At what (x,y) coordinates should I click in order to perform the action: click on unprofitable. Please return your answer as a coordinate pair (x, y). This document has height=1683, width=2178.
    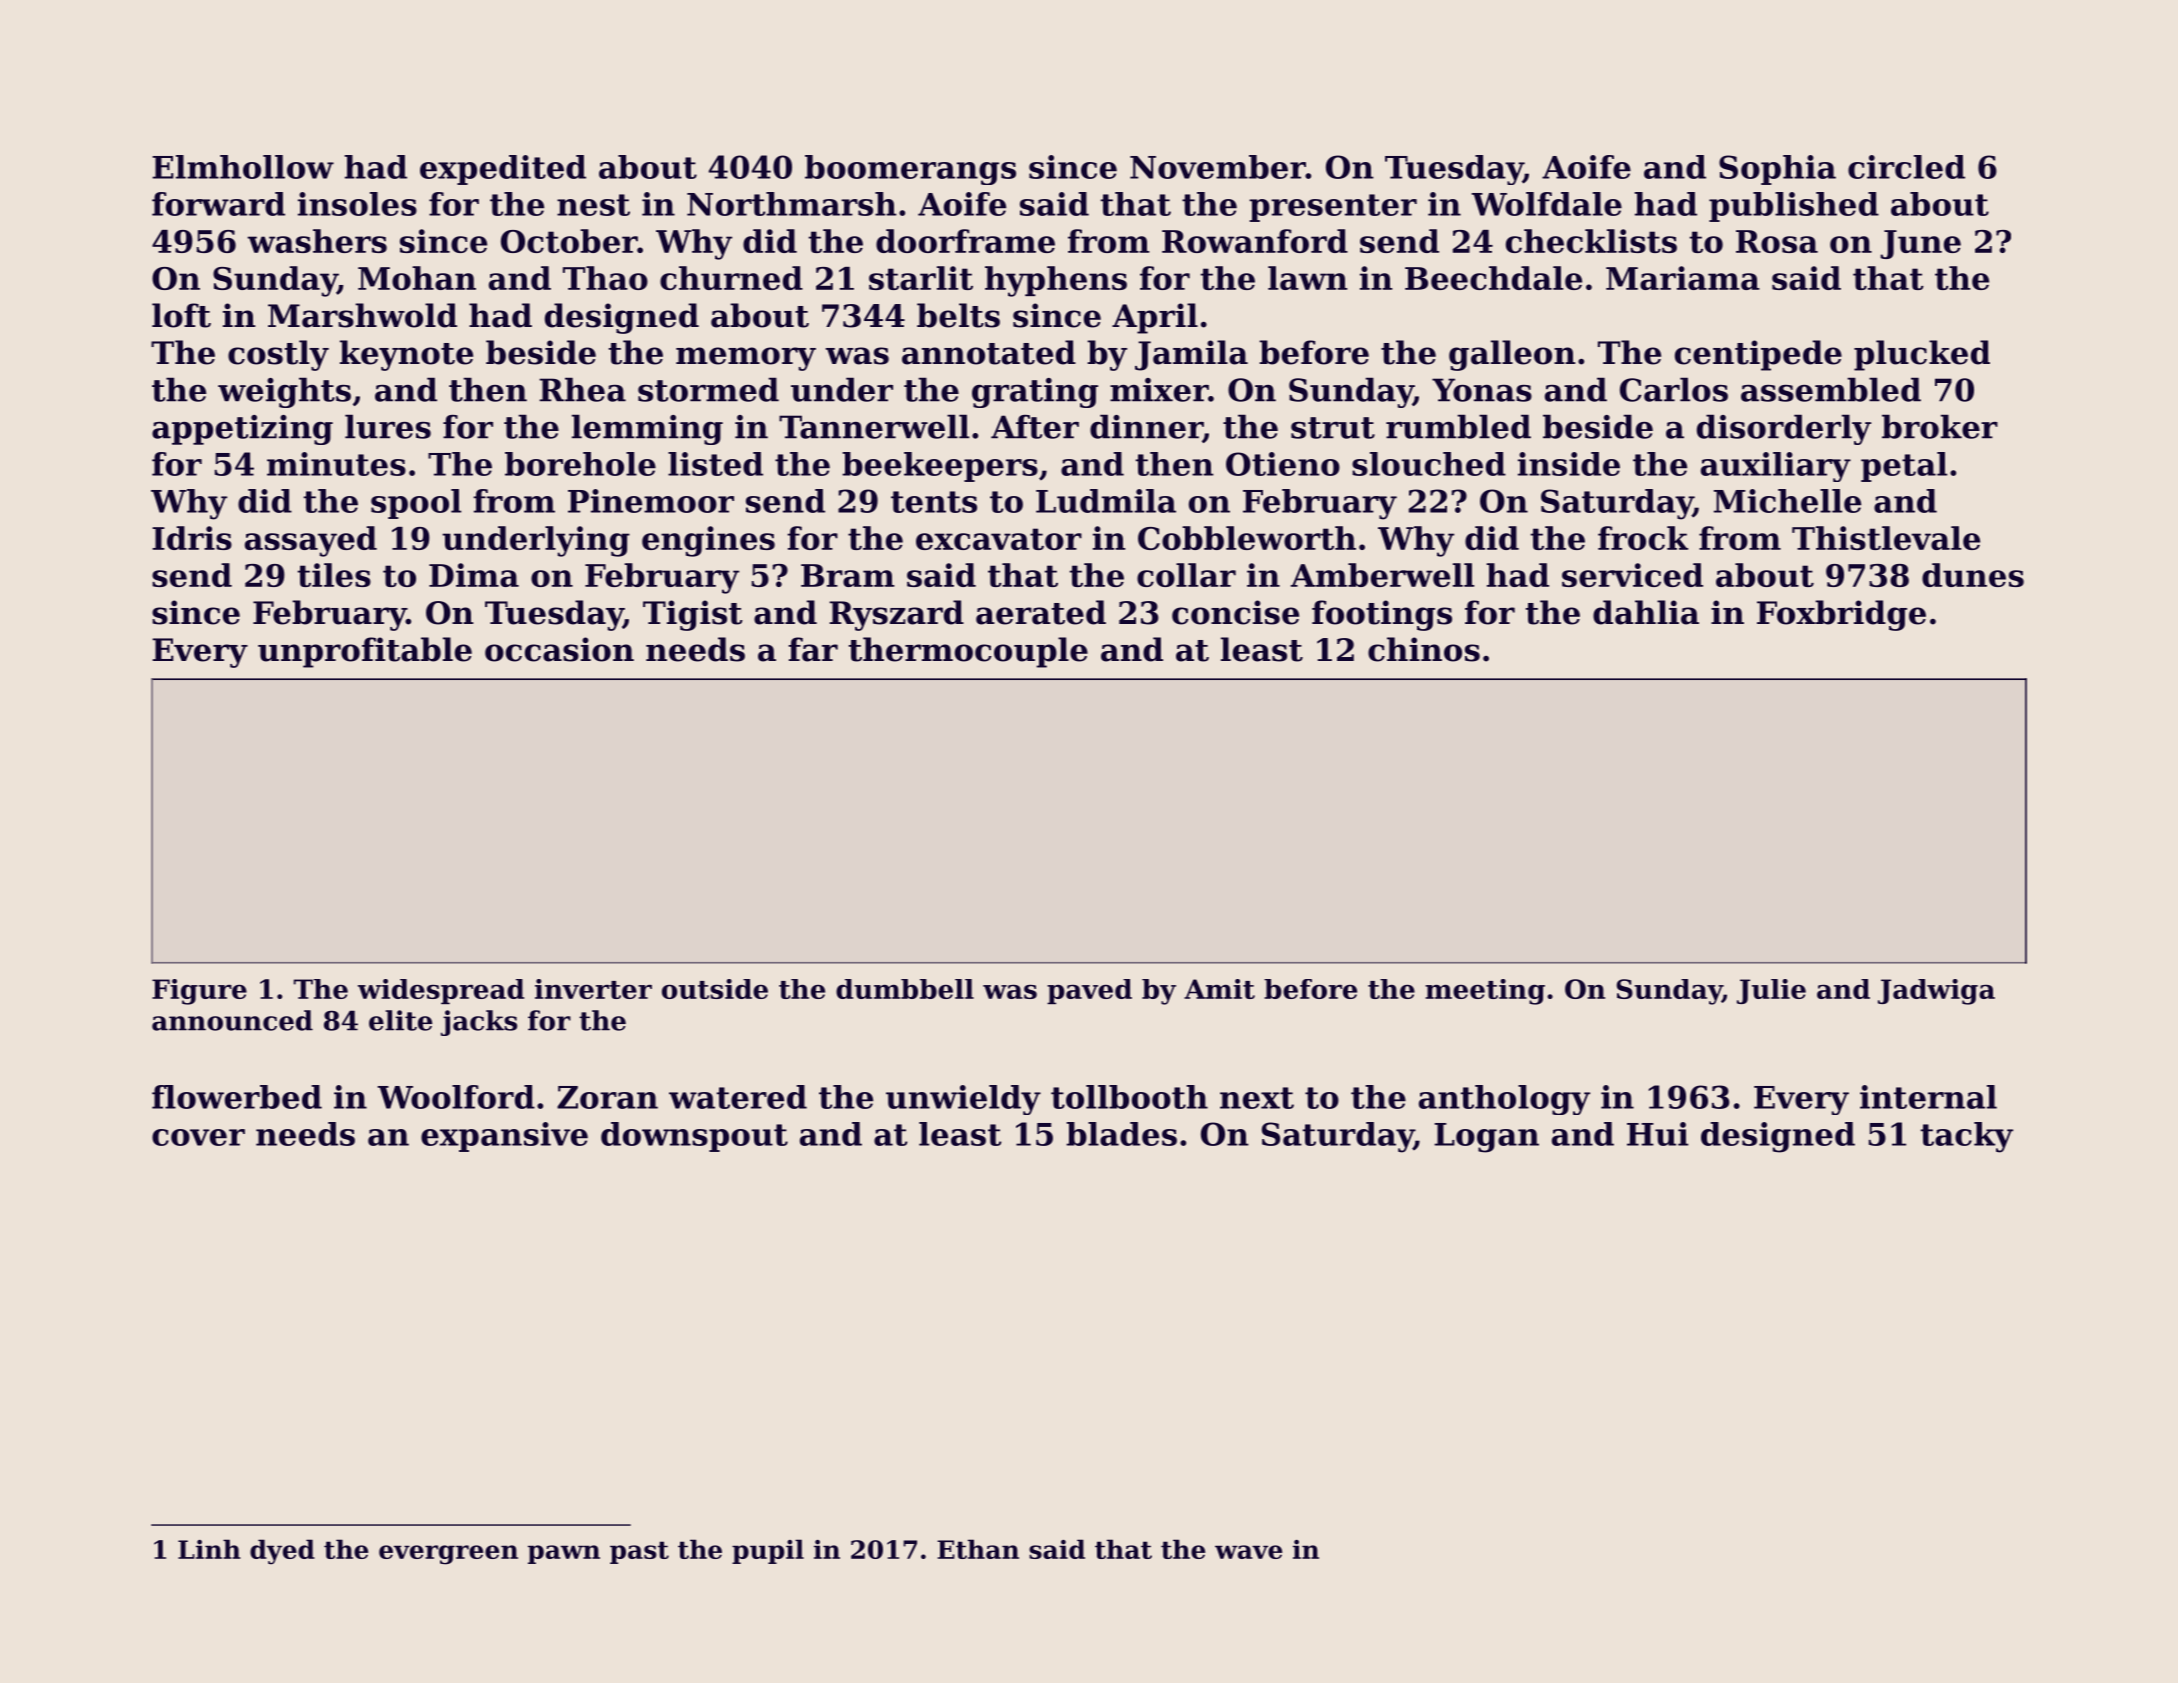
    Looking at the image, I should click on (365, 652).
